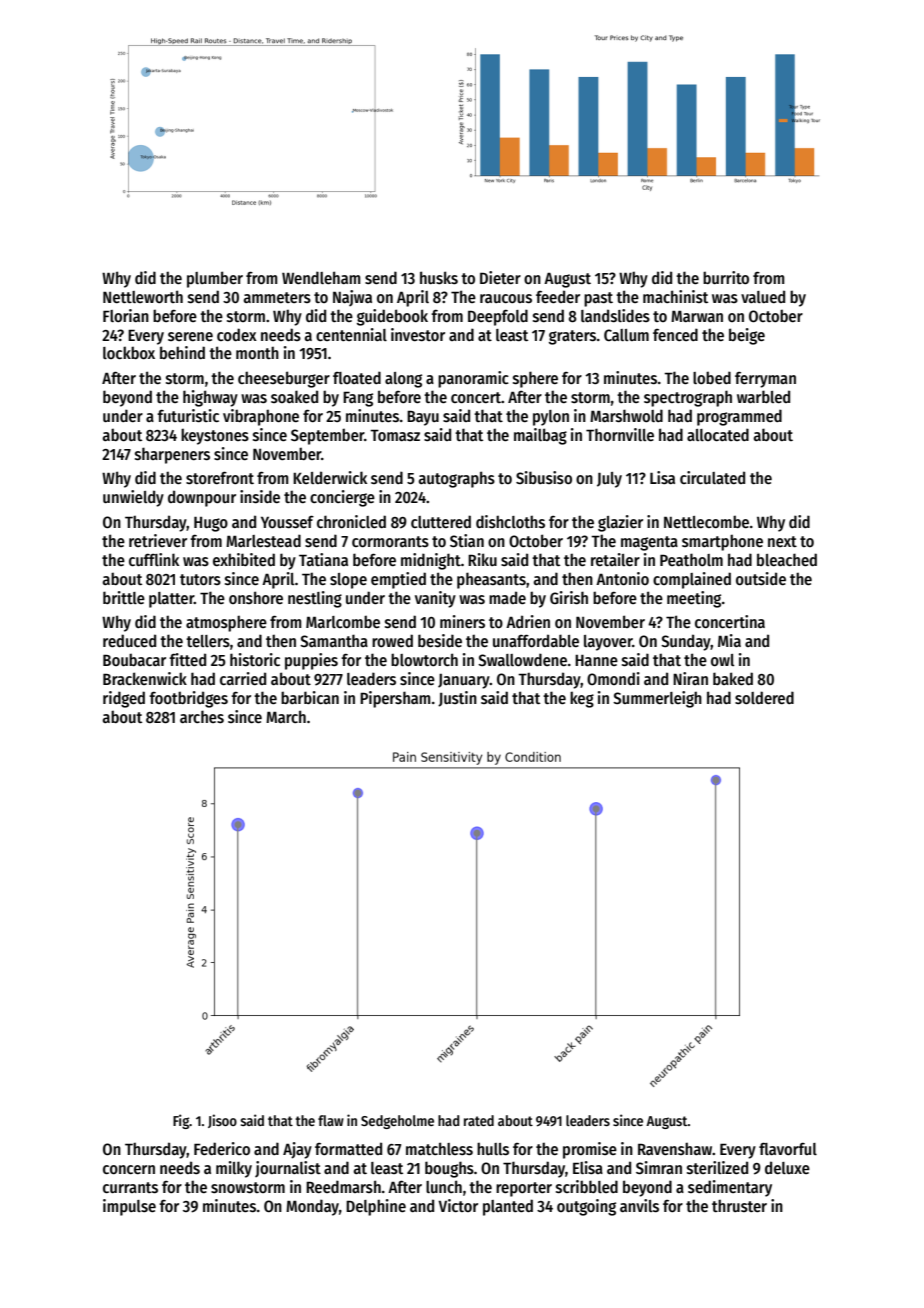 This screenshot has height=1308, width=924. Describe the element at coordinates (222, 1121) in the screenshot. I see `Jisoo` at that location.
